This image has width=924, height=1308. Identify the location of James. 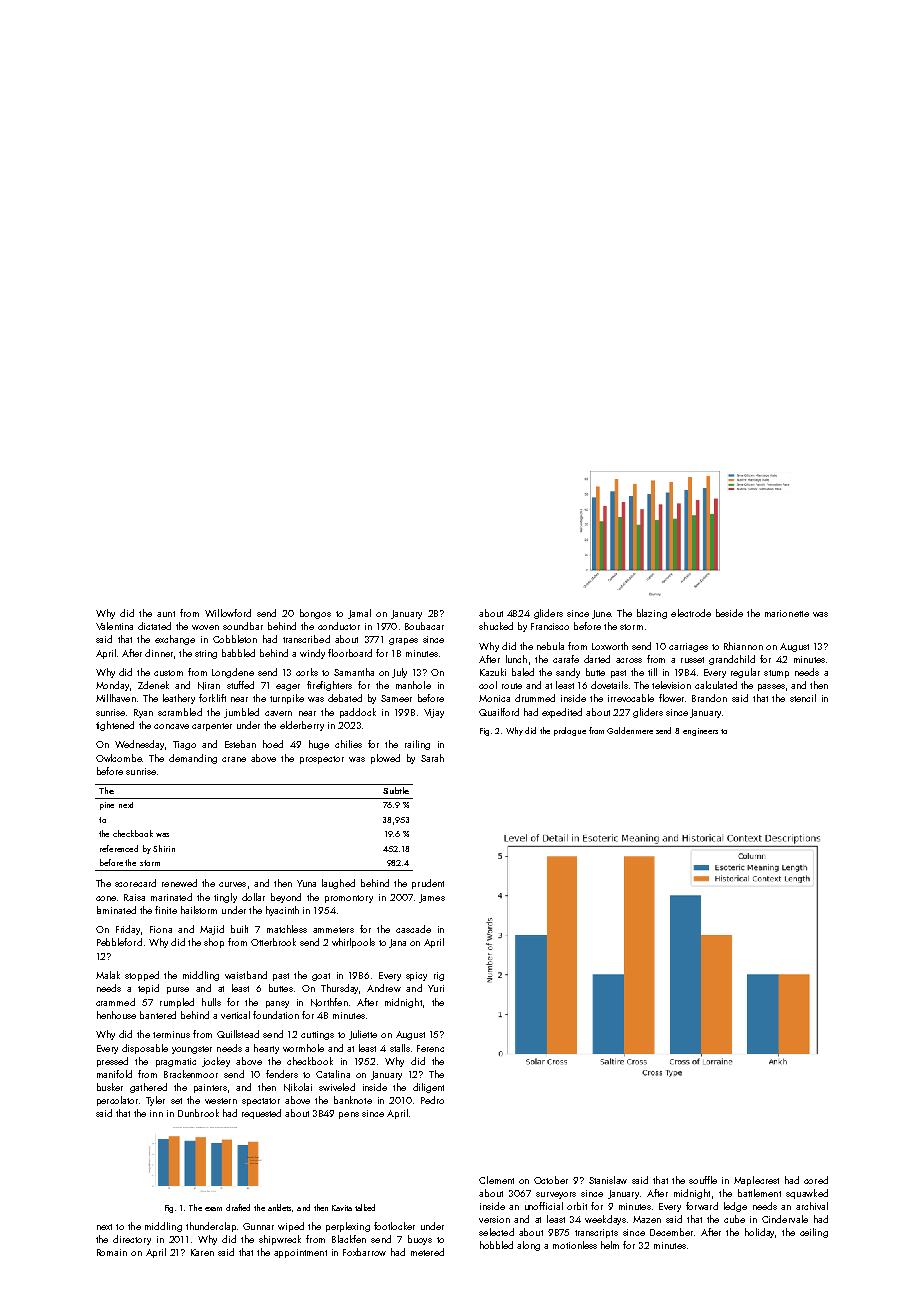
(432, 898).
